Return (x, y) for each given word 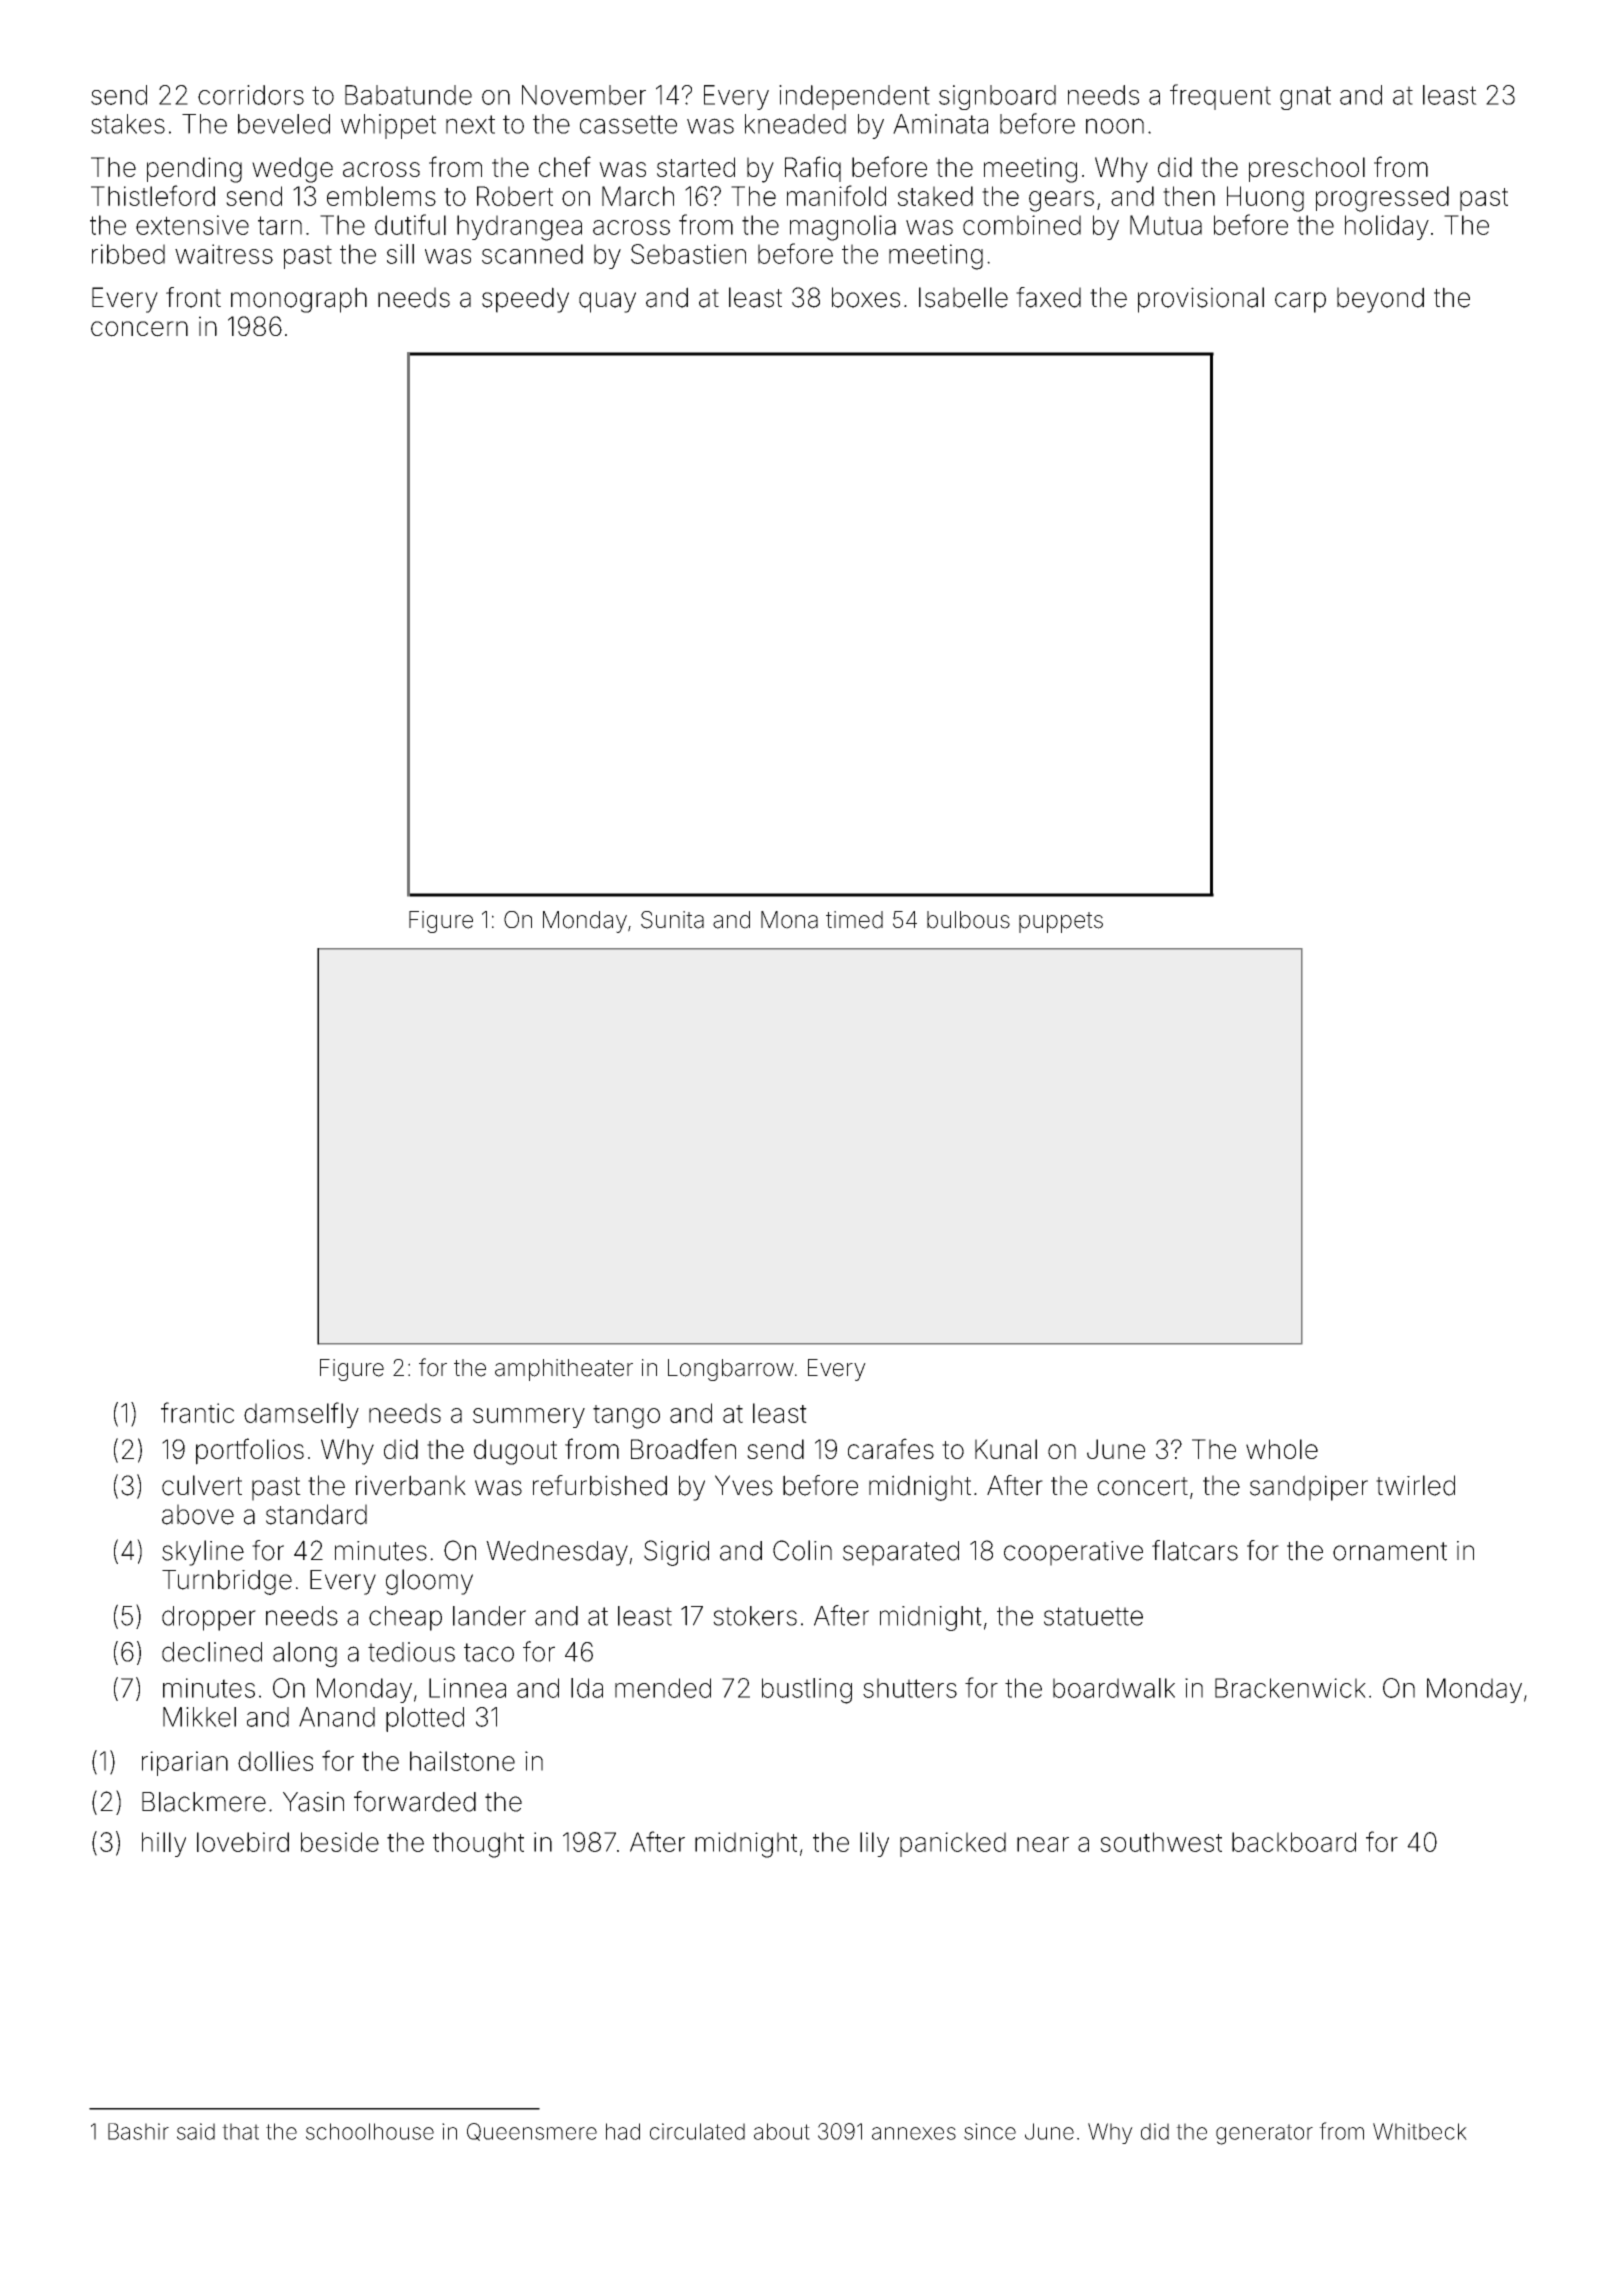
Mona (789, 920)
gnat (1305, 98)
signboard (997, 97)
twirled (1415, 1485)
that (240, 2131)
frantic (197, 1412)
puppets (1061, 922)
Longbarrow (731, 1370)
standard (316, 1514)
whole (1282, 1449)
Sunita (672, 920)
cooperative (1073, 1553)
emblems (381, 196)
